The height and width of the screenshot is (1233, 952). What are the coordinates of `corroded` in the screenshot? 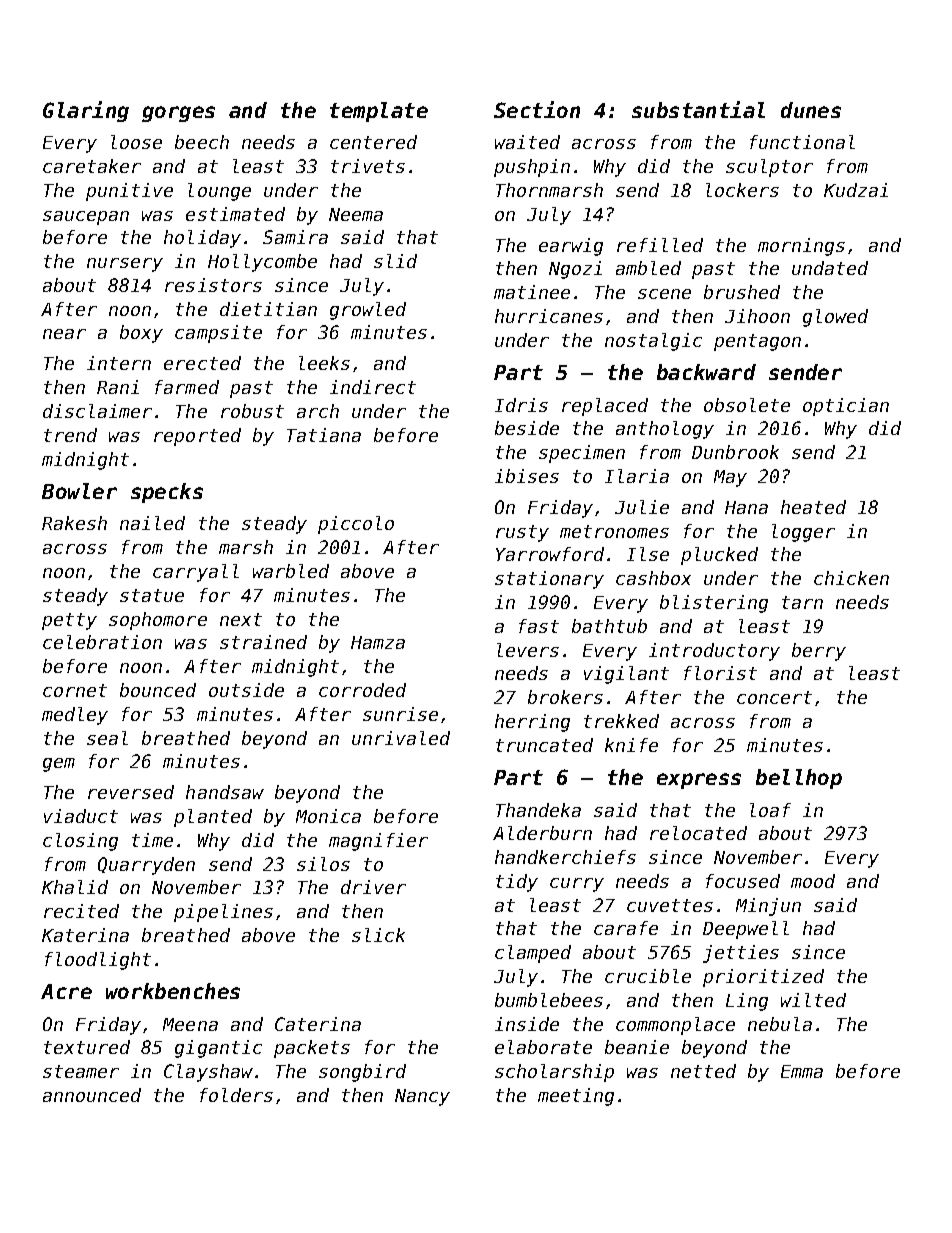 It's located at (362, 690).
